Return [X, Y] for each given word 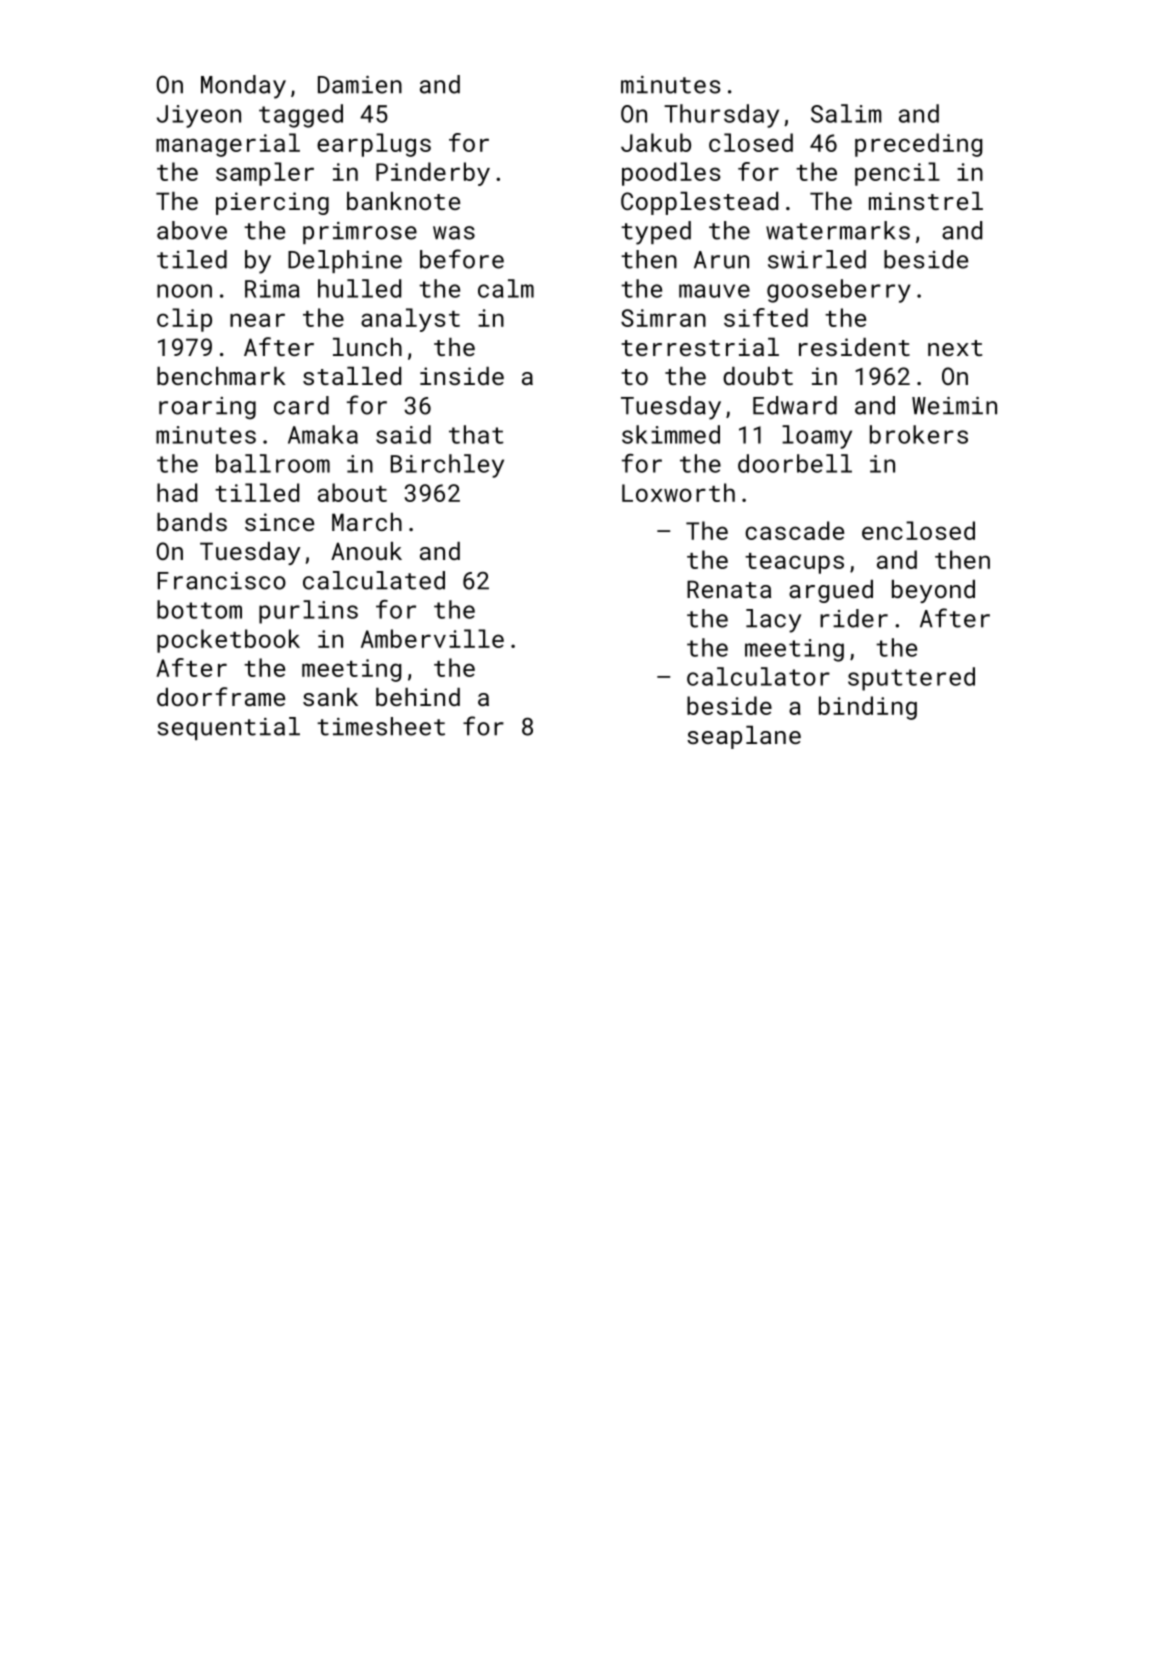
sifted [766, 317]
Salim [846, 113]
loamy [817, 437]
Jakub [656, 142]
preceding [918, 145]
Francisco [222, 581]
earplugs [374, 145]
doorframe [221, 696]
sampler [265, 174]
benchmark [221, 376]
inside [462, 376]
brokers [919, 434]
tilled [257, 492]
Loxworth [678, 492]
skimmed [671, 434]
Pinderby [433, 174]
